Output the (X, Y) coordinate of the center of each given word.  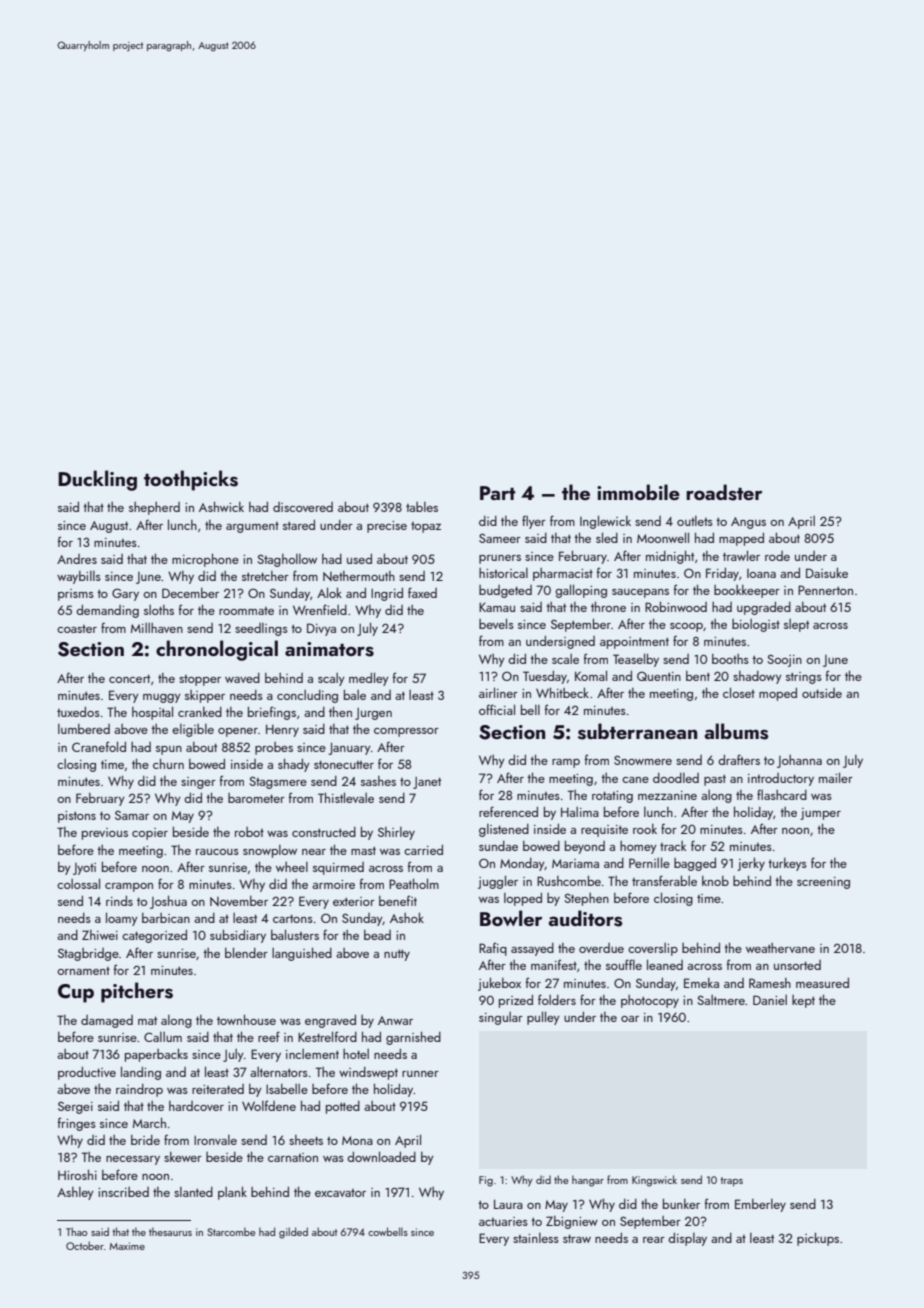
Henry (282, 731)
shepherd (154, 508)
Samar (132, 815)
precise (387, 527)
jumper (820, 814)
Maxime (127, 1246)
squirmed (338, 868)
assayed (532, 949)
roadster (724, 492)
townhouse (246, 1020)
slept (796, 625)
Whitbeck (562, 692)
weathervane (780, 948)
